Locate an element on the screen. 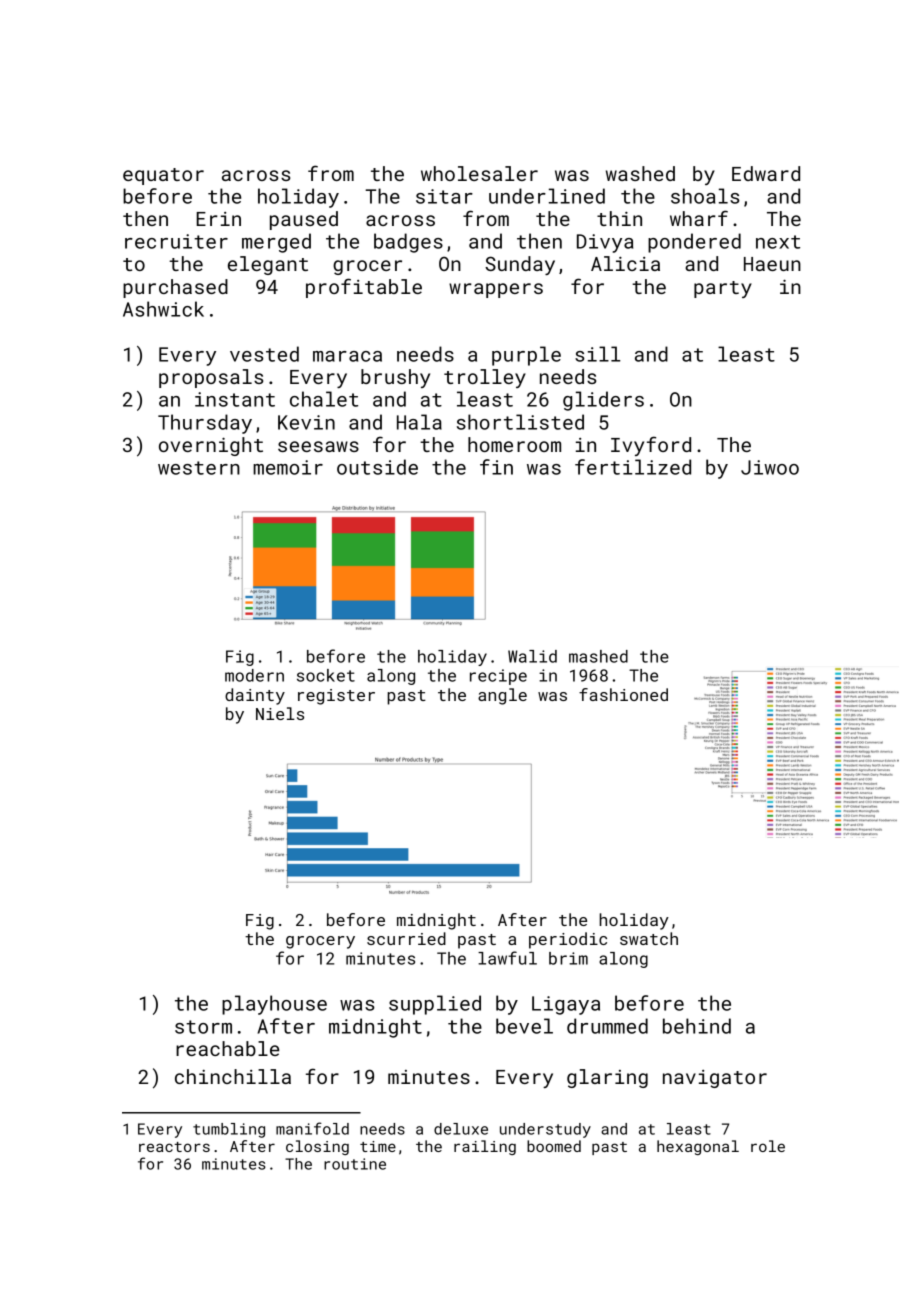 The width and height of the screenshot is (924, 1311). shortlisted is located at coordinates (520, 422).
